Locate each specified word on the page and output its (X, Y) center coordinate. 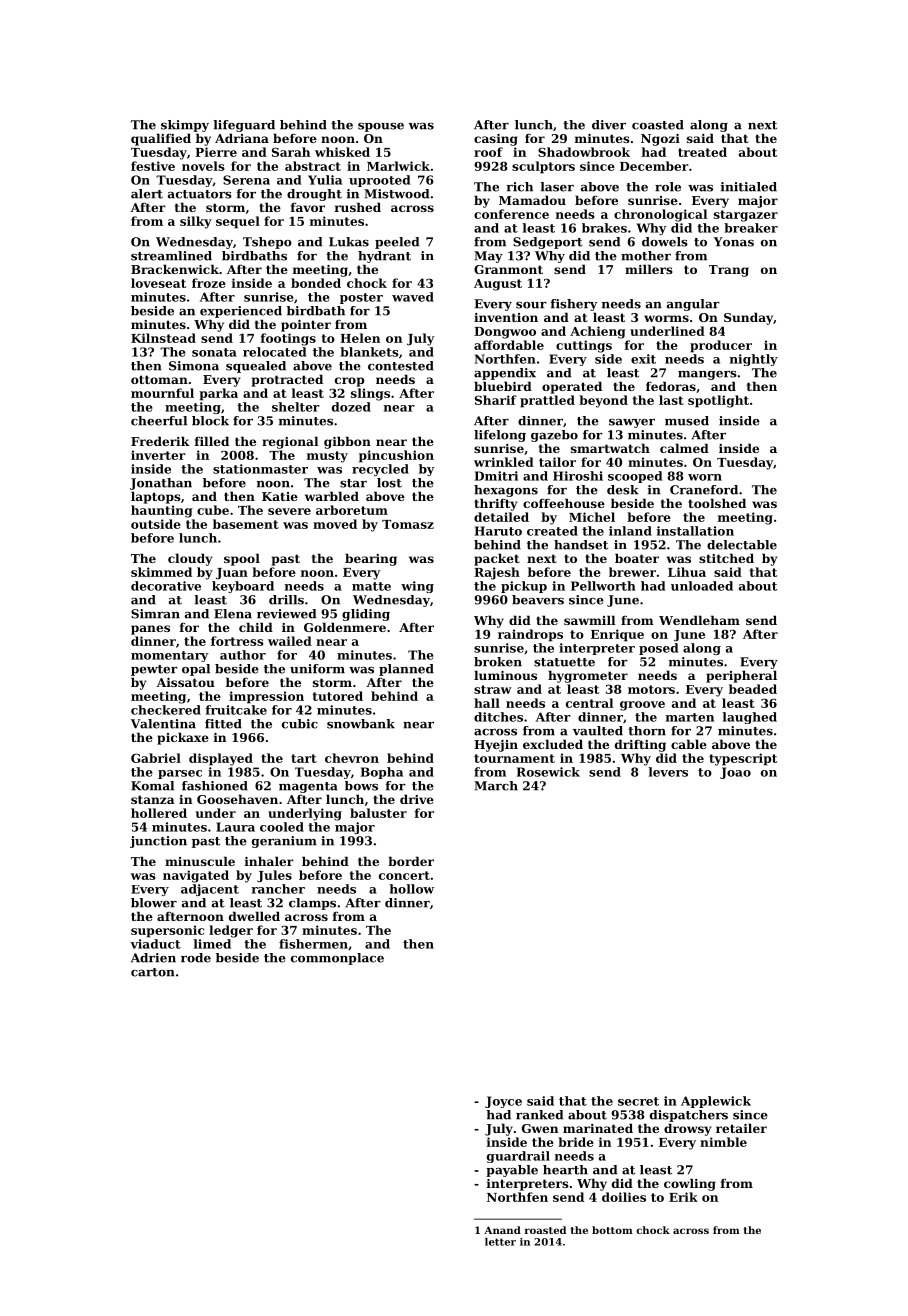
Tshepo (267, 243)
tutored (337, 696)
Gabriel (156, 758)
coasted (658, 125)
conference (511, 214)
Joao (735, 773)
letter (500, 1242)
